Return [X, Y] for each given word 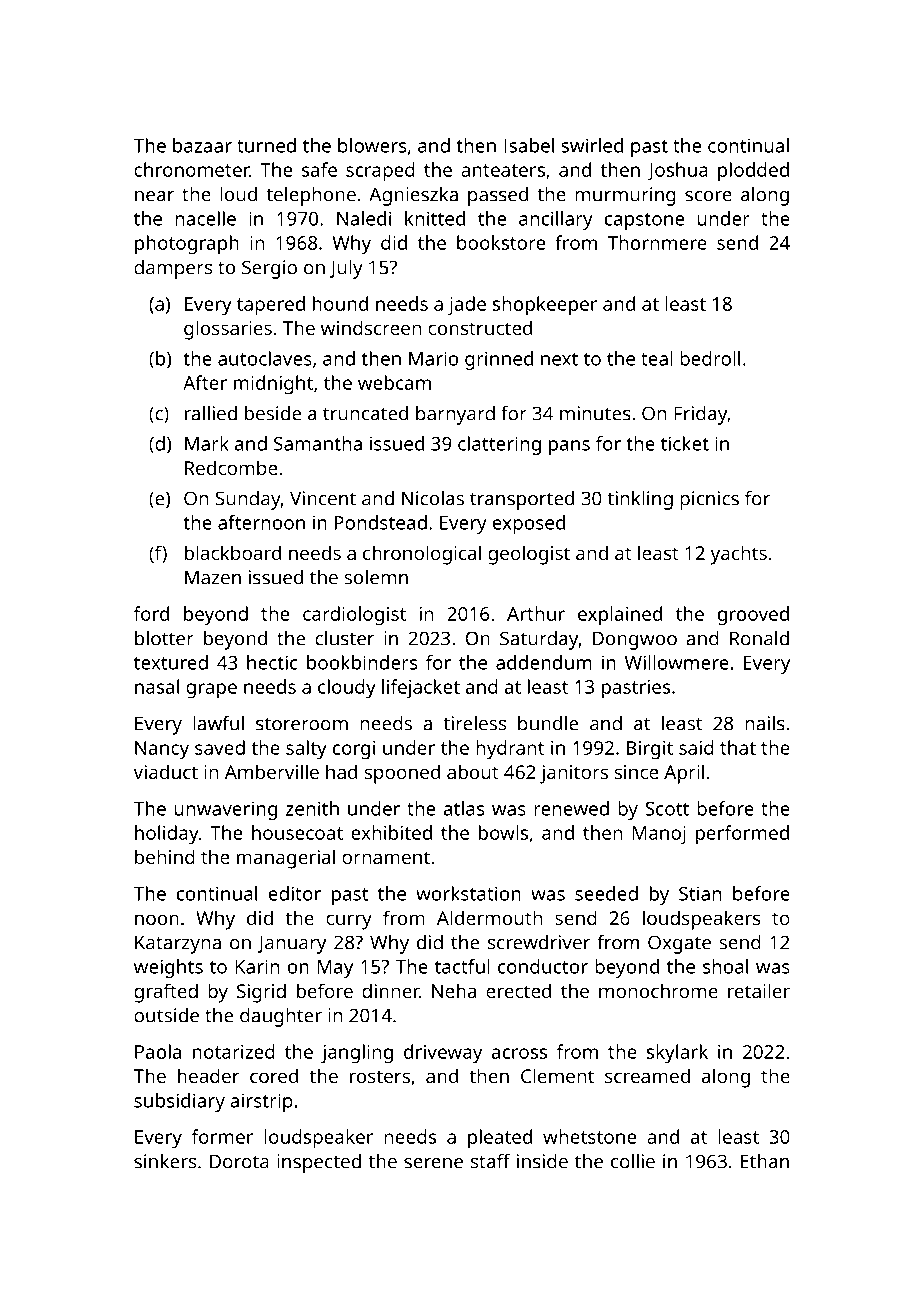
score [708, 196]
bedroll [710, 358]
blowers [372, 145]
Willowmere [677, 662]
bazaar [202, 145]
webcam [394, 382]
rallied [211, 413]
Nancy [162, 750]
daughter [281, 1017]
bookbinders [362, 662]
